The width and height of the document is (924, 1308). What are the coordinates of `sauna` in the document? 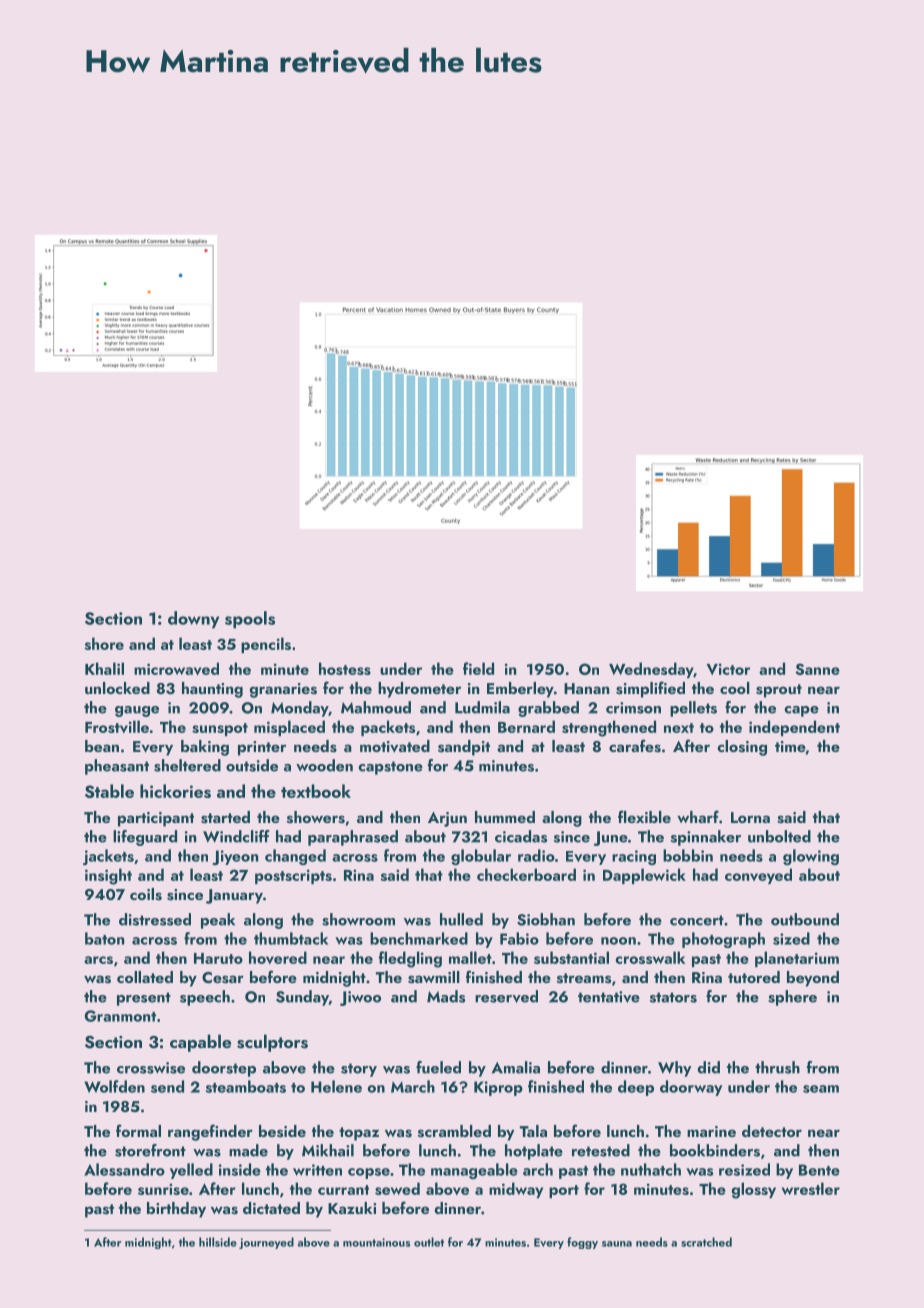 It's located at (617, 1244).
